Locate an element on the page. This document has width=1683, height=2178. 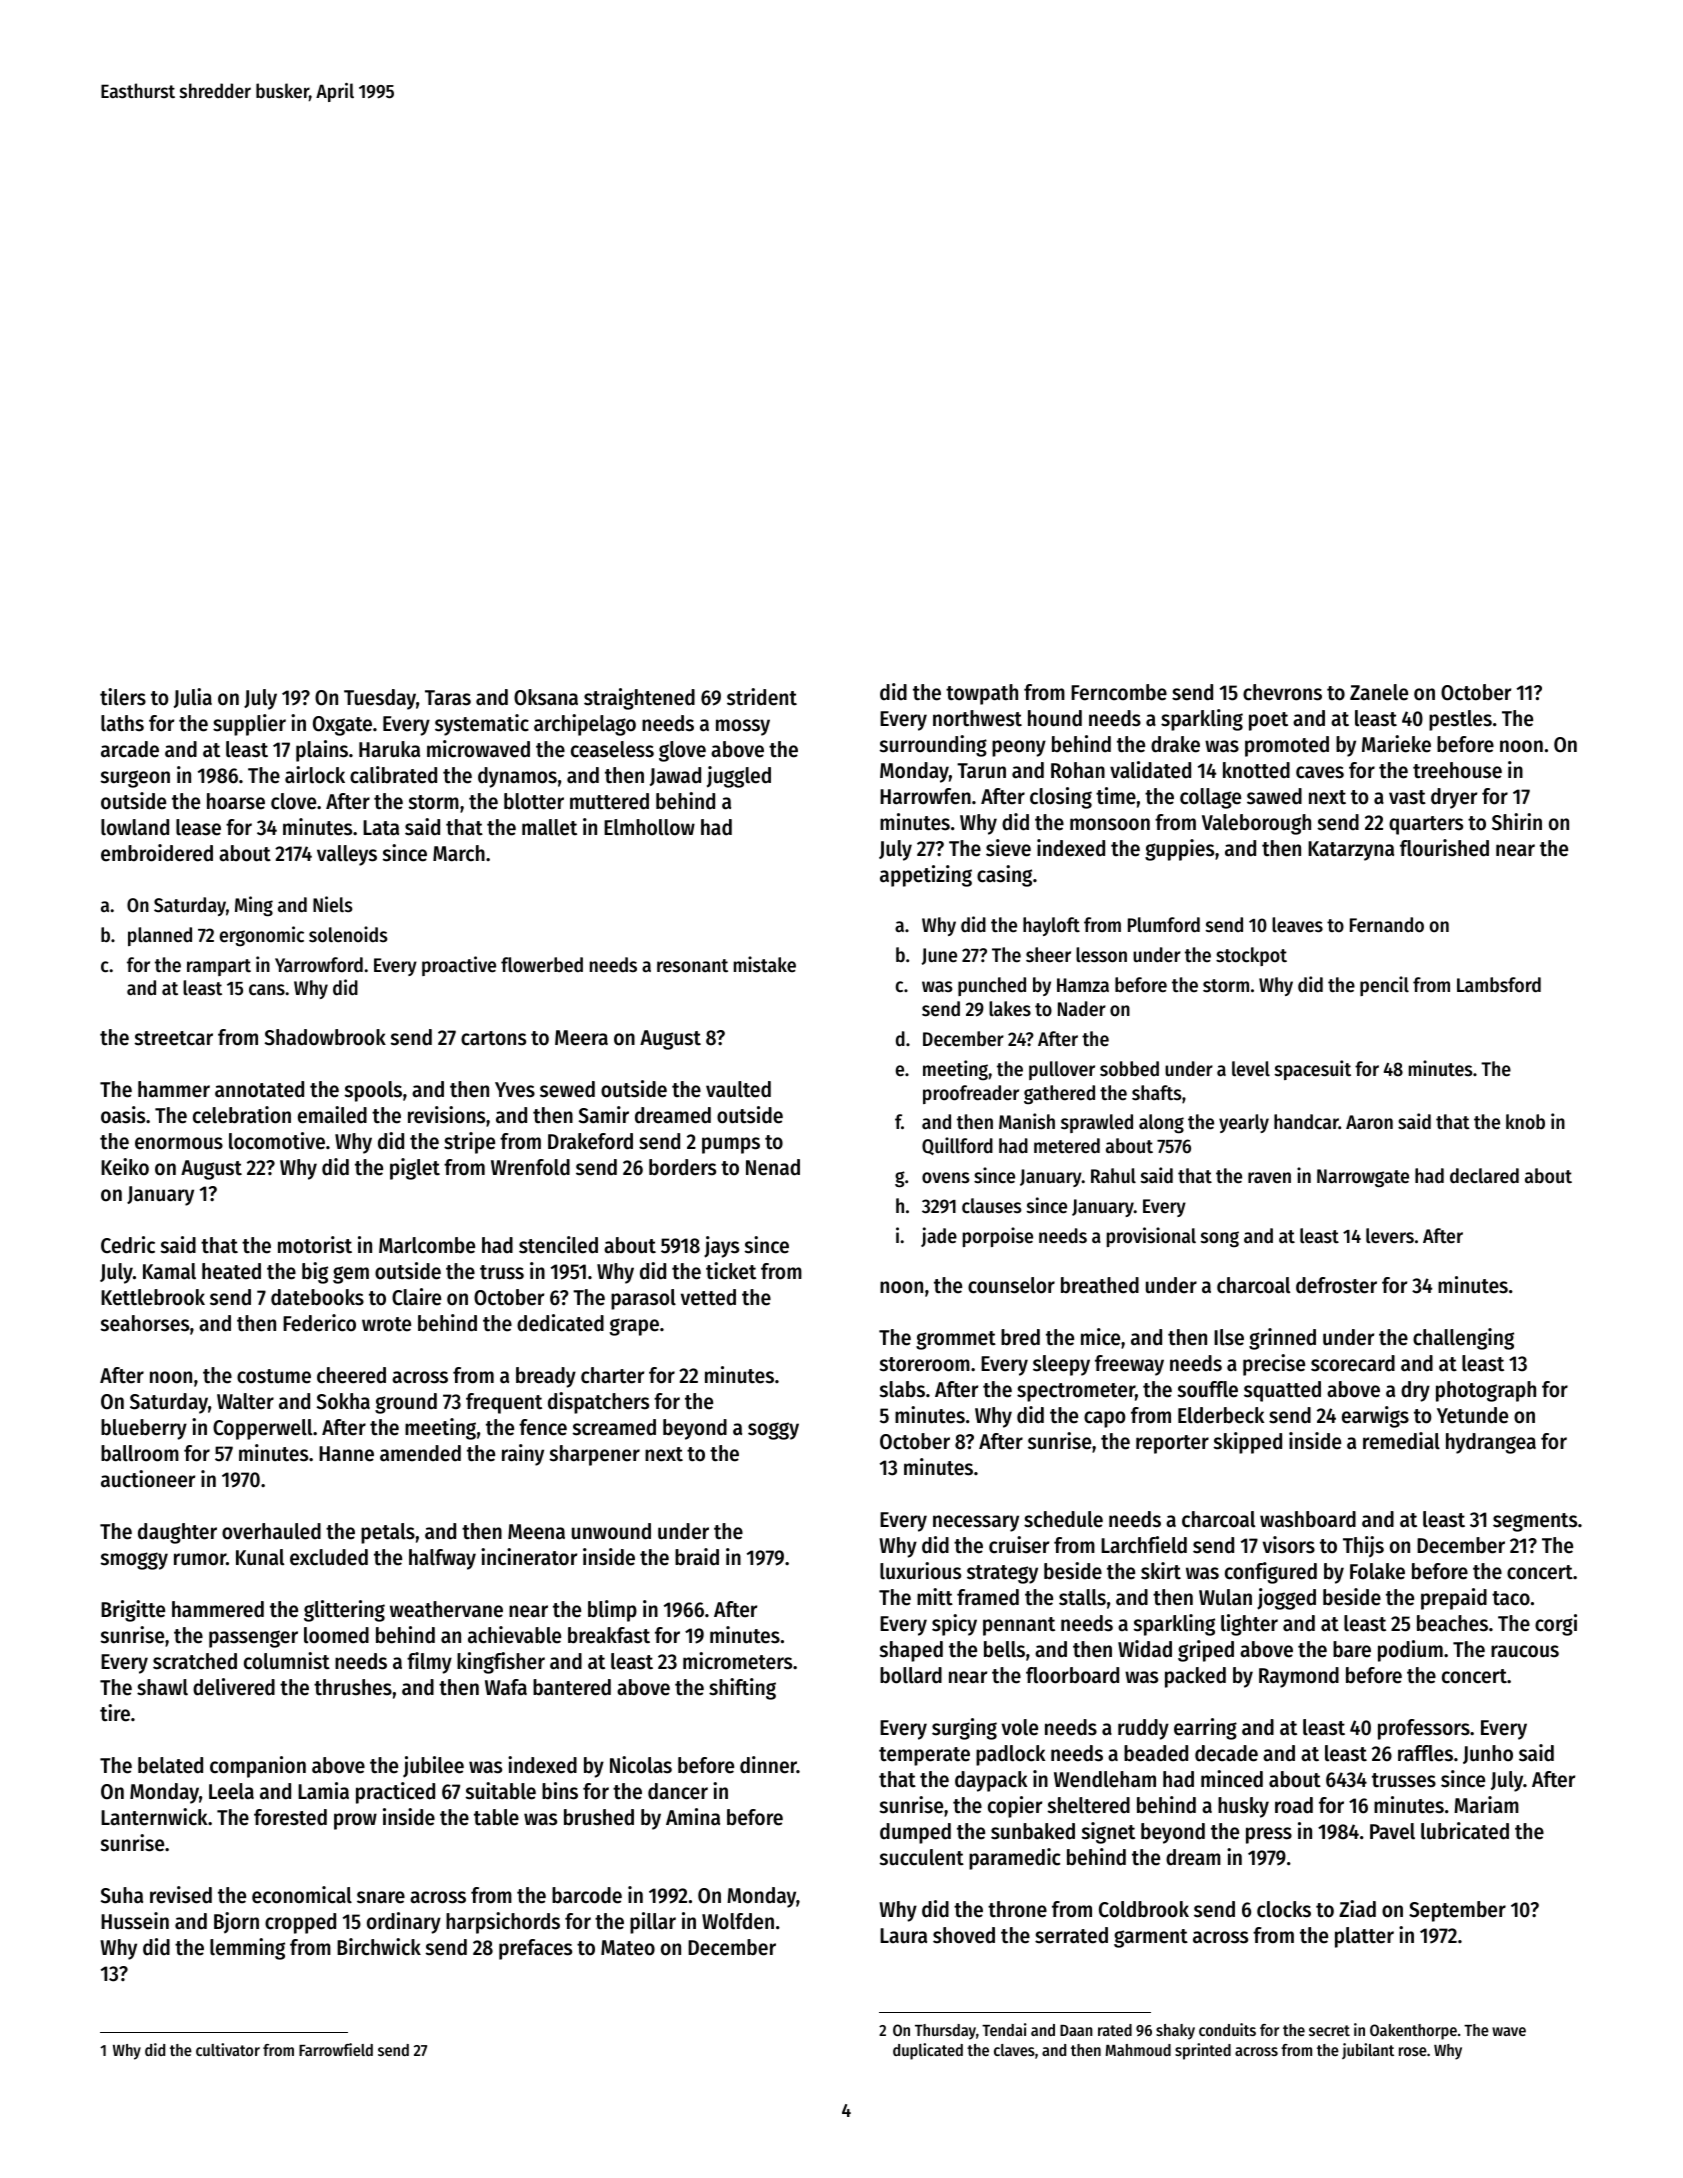
challenging is located at coordinates (1463, 1339).
